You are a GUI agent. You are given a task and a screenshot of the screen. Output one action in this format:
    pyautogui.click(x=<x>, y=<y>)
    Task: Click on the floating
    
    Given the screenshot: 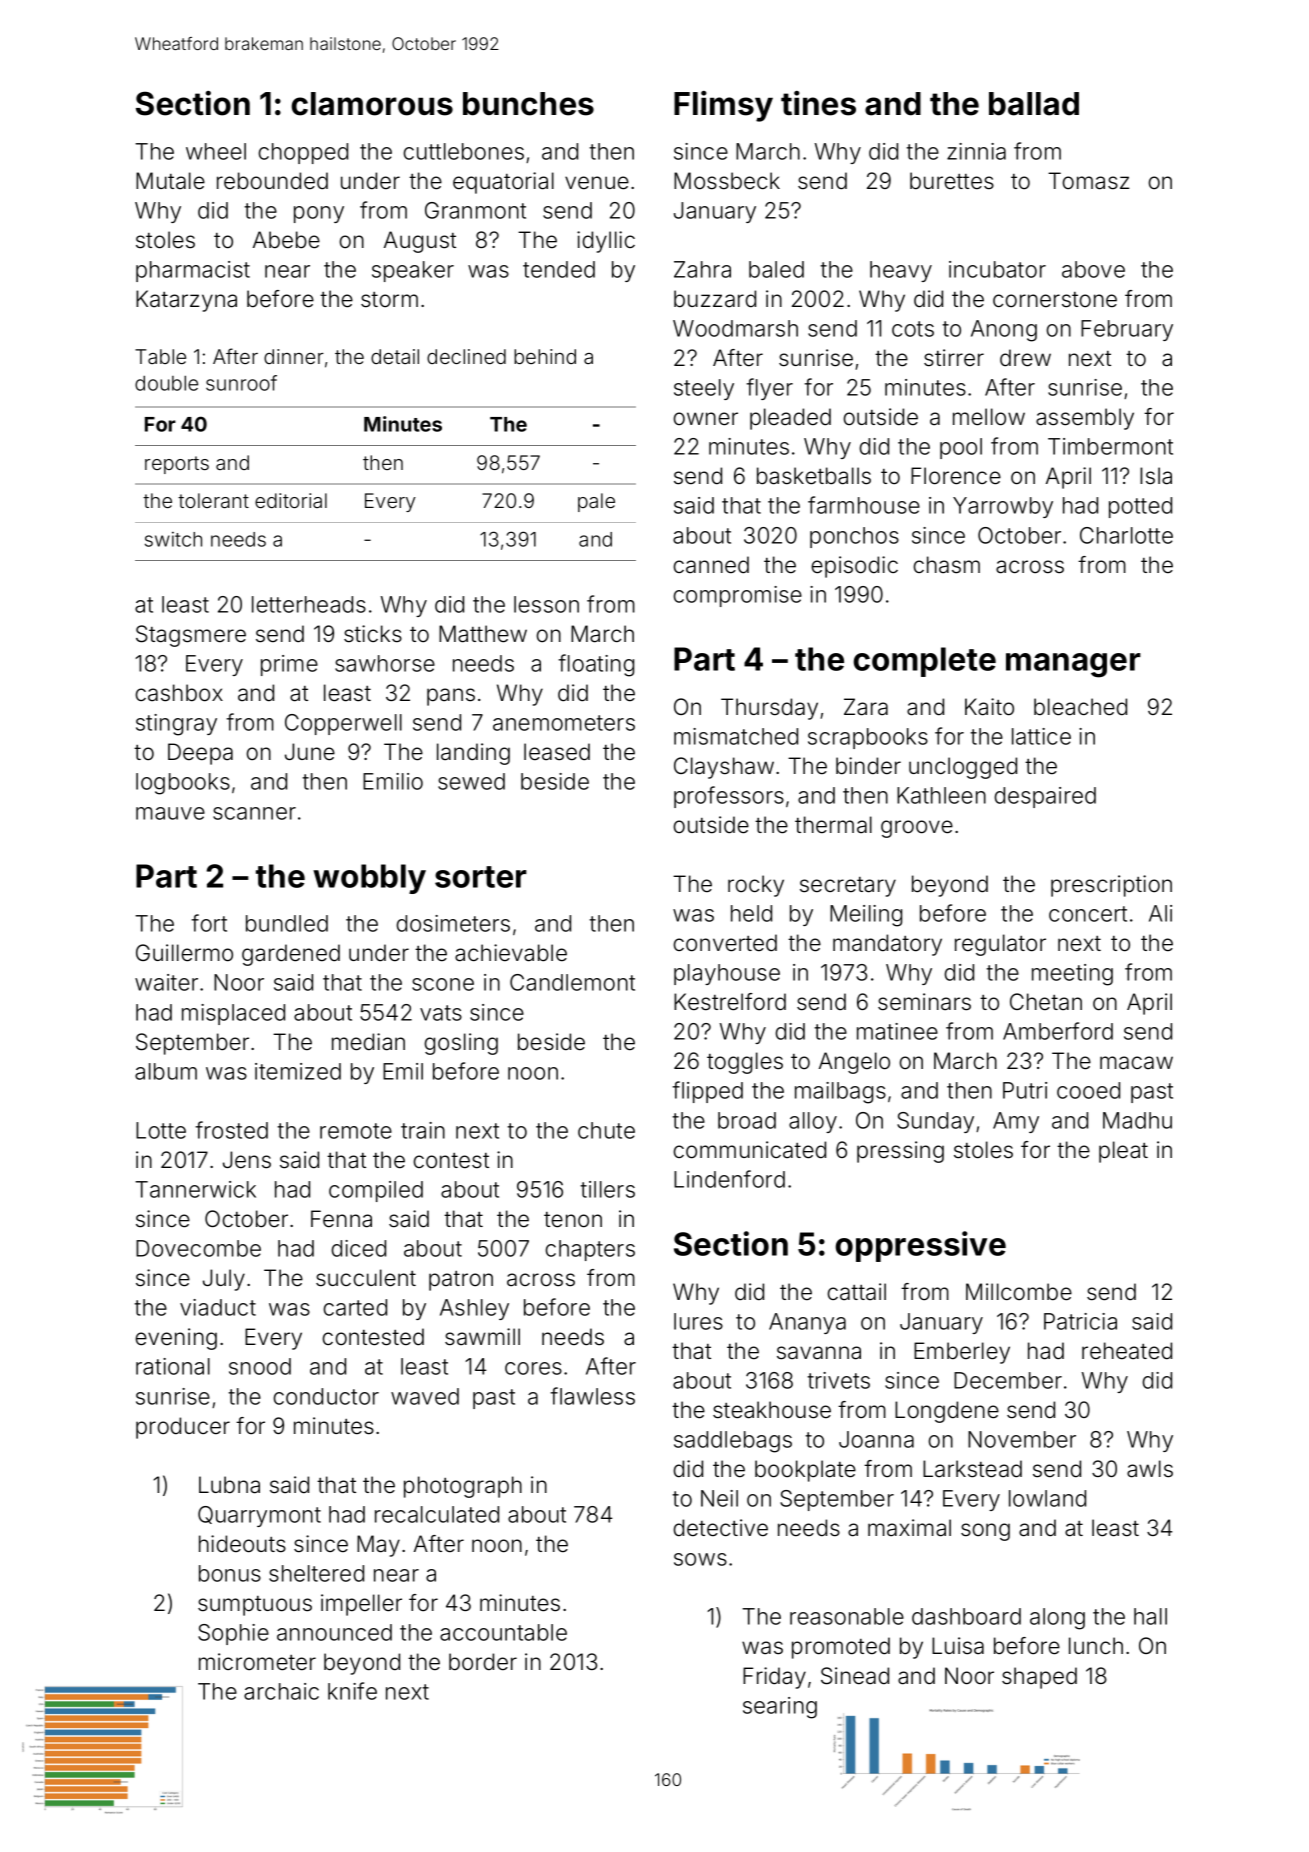 What is the action you would take?
    pyautogui.click(x=596, y=665)
